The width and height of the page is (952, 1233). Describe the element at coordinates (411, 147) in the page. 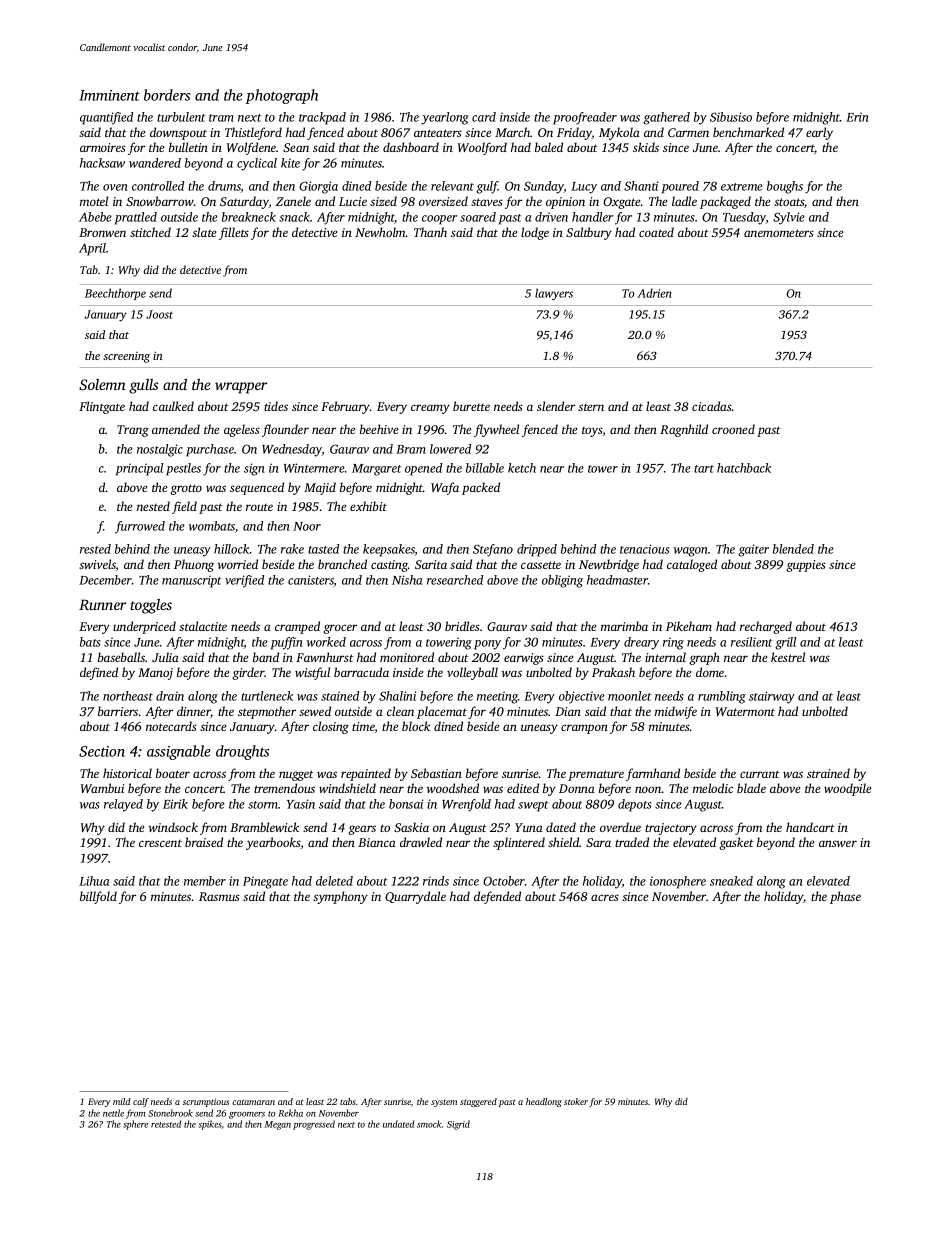

I see `dashboard` at that location.
